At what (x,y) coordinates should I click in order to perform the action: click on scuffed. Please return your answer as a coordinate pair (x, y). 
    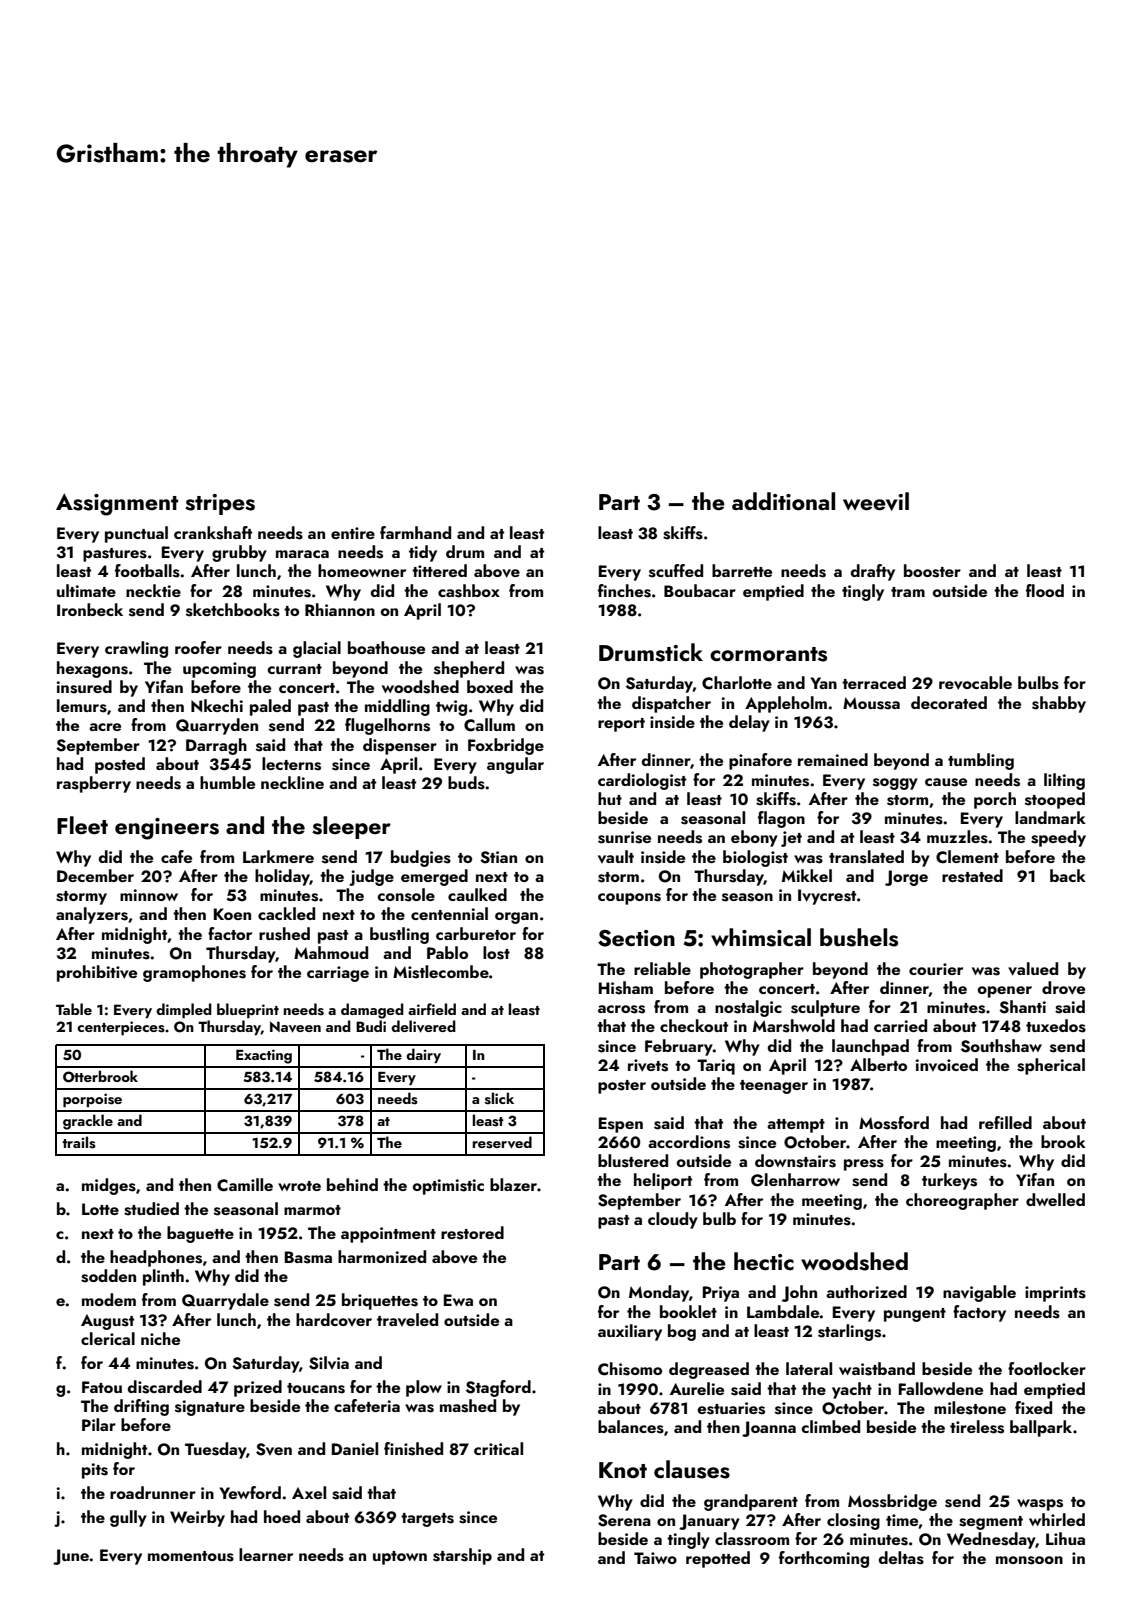
    Looking at the image, I should click on (676, 571).
